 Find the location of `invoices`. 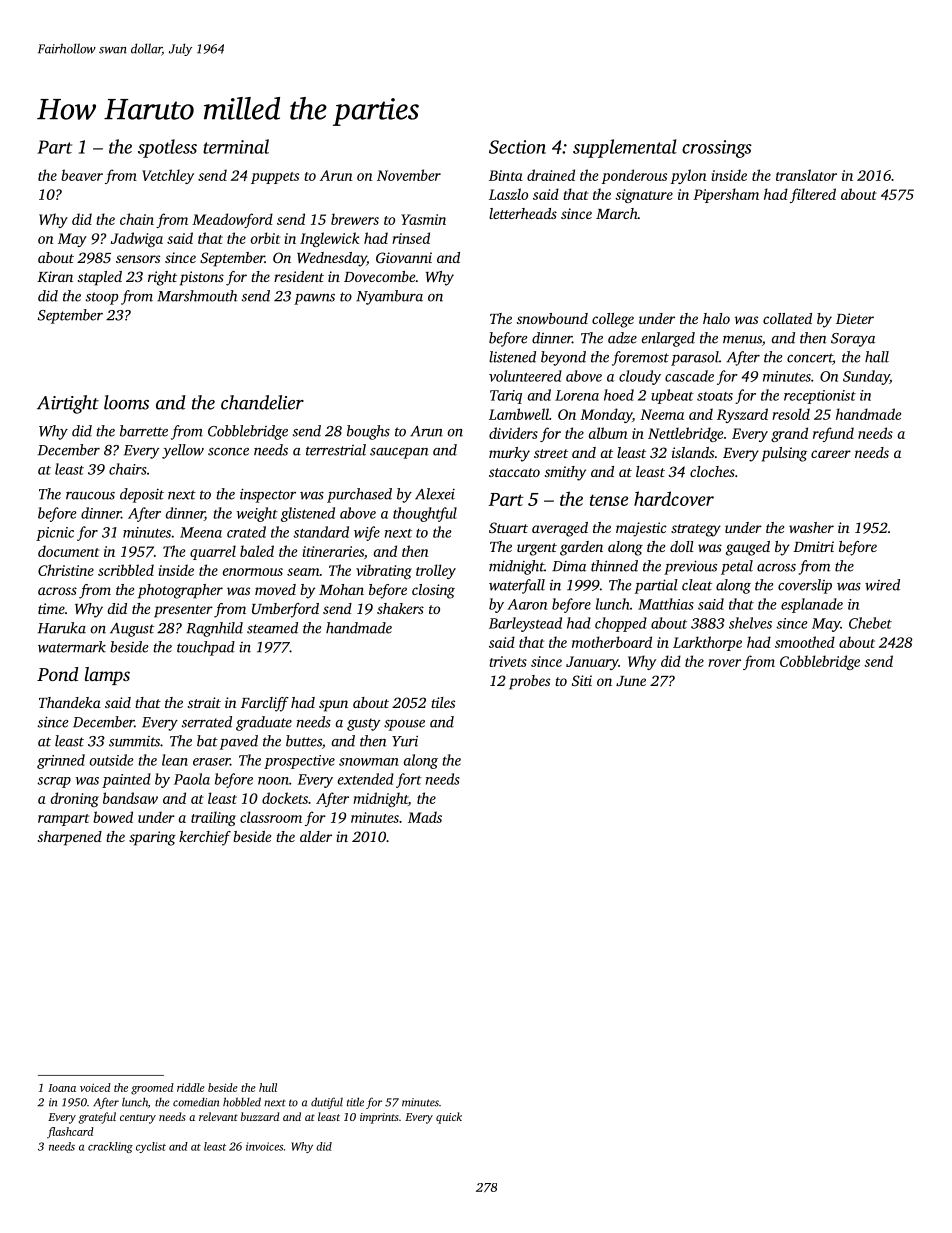

invoices is located at coordinates (264, 1146).
